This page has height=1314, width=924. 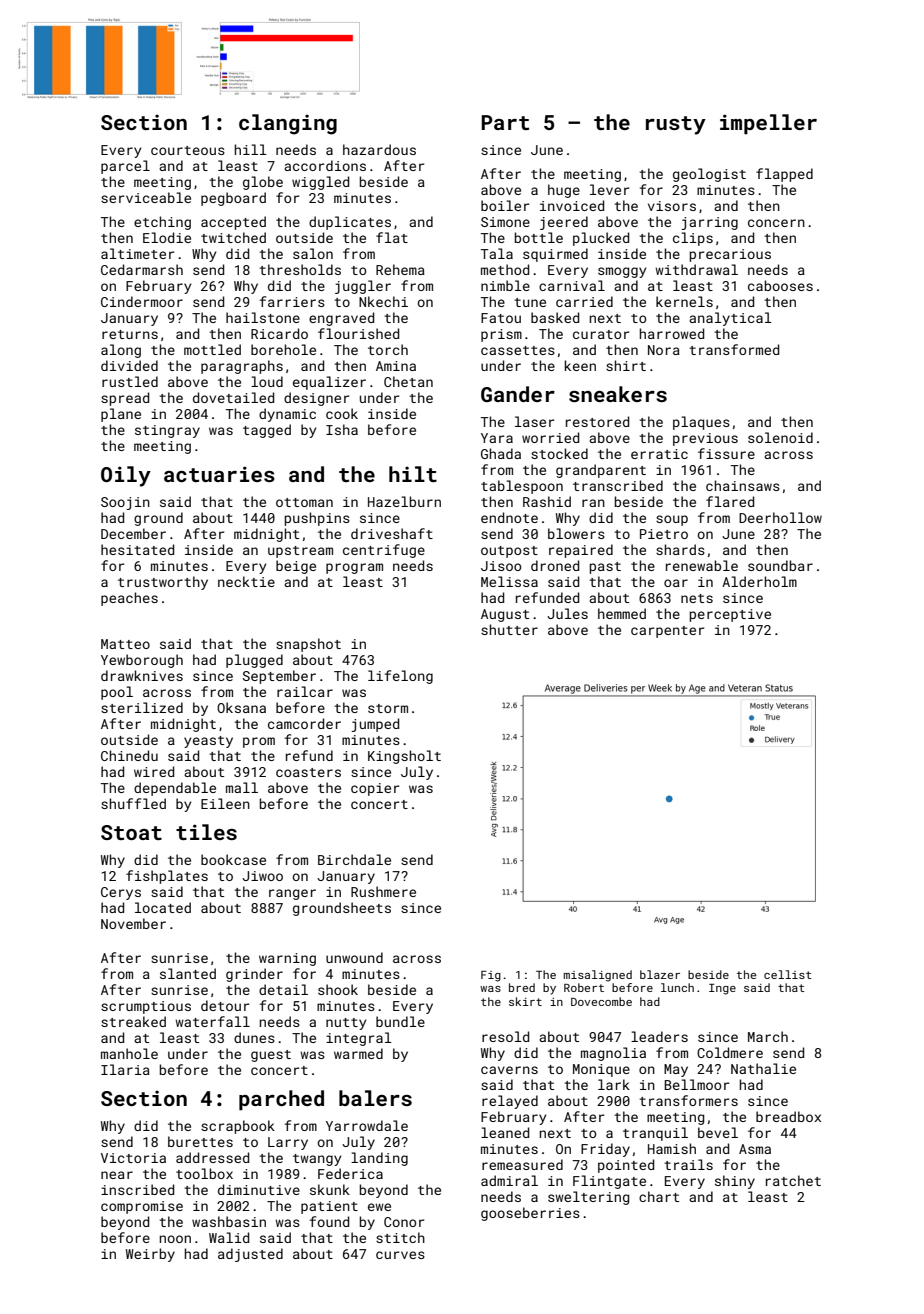 What do you see at coordinates (601, 334) in the page?
I see `curator` at bounding box center [601, 334].
